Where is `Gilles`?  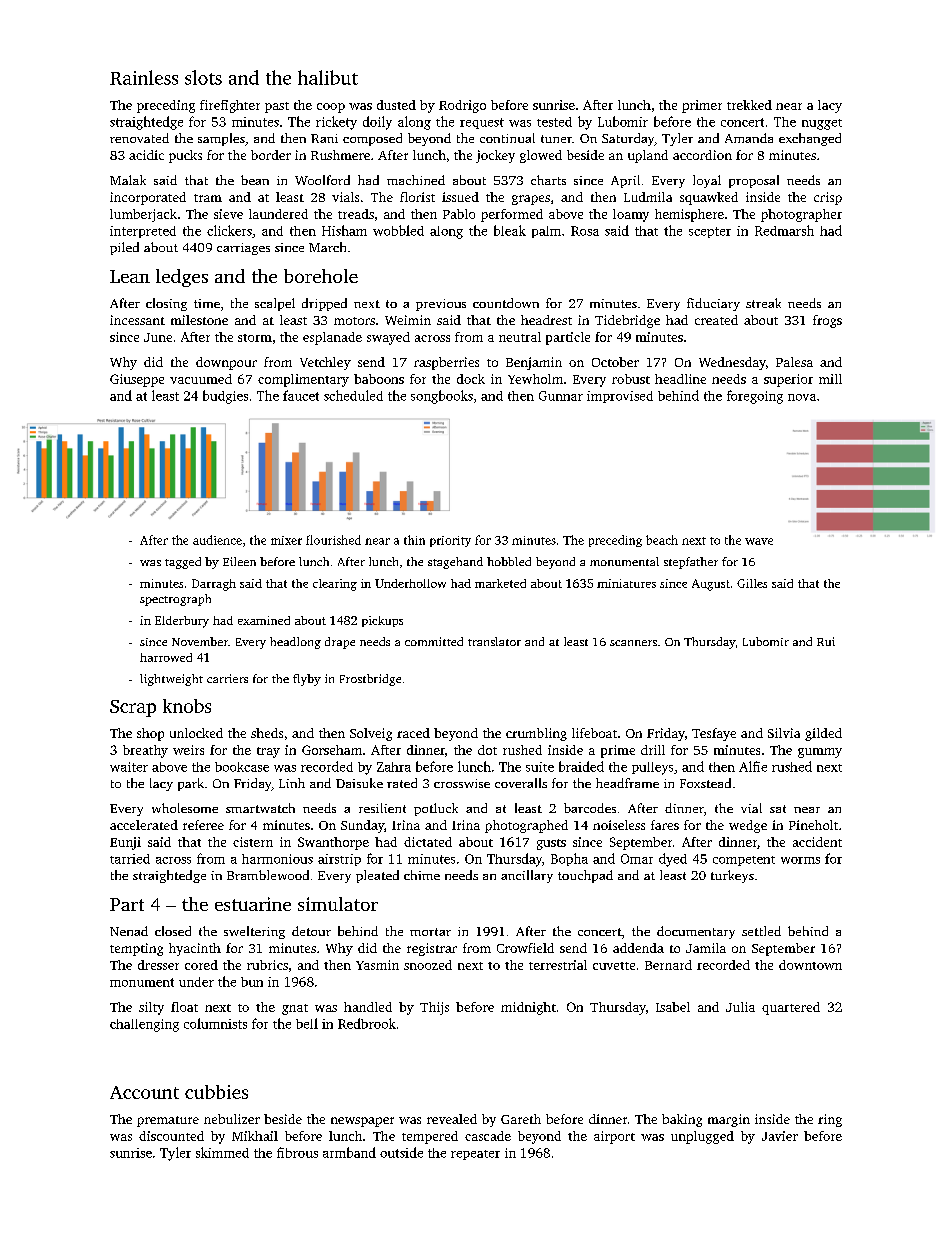 Gilles is located at coordinates (752, 583).
